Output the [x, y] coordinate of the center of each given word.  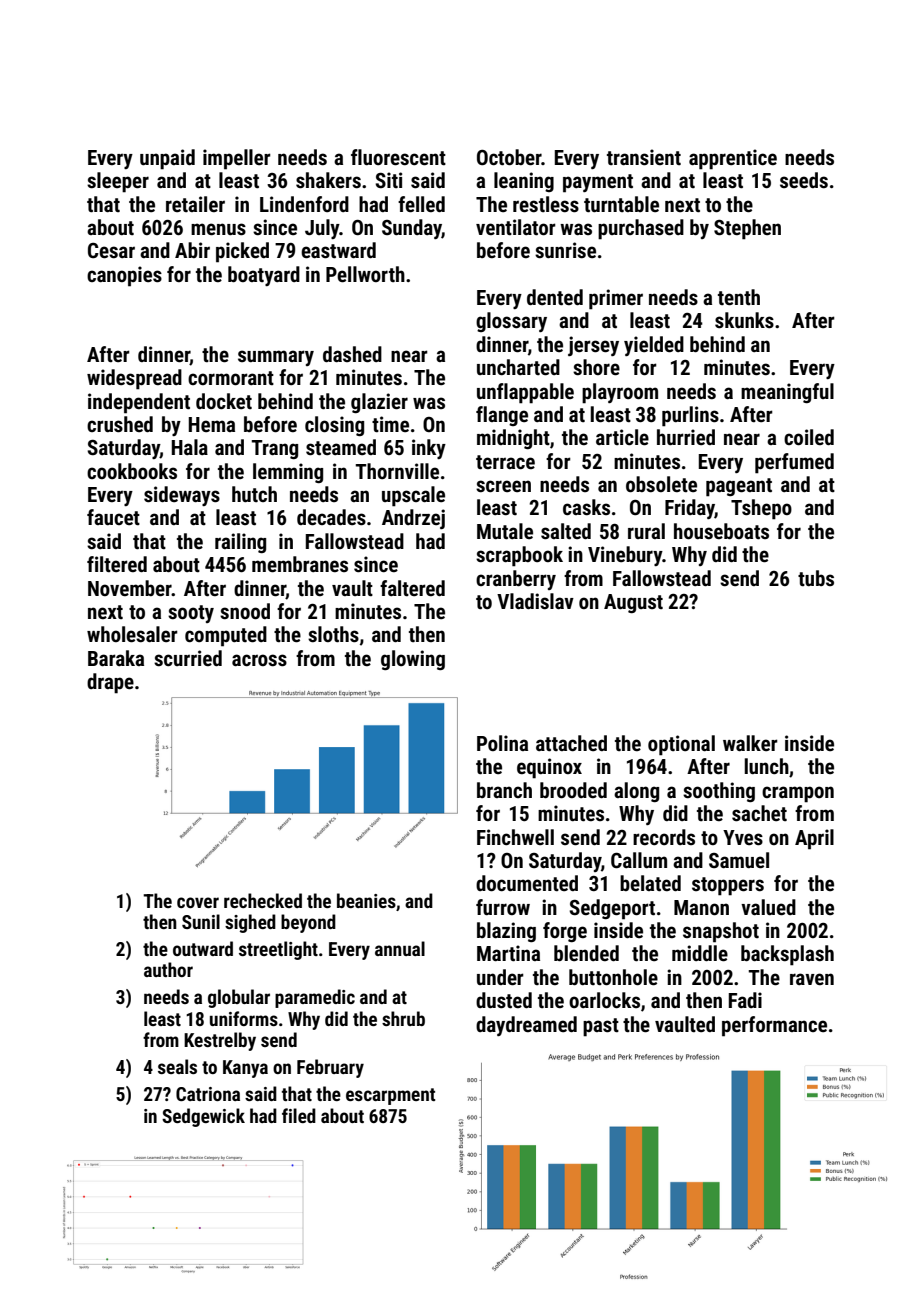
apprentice [733, 159]
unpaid [167, 159]
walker [750, 743]
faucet [113, 517]
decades [331, 517]
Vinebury [625, 556]
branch [504, 790]
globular [239, 998]
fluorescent [398, 157]
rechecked [263, 900]
